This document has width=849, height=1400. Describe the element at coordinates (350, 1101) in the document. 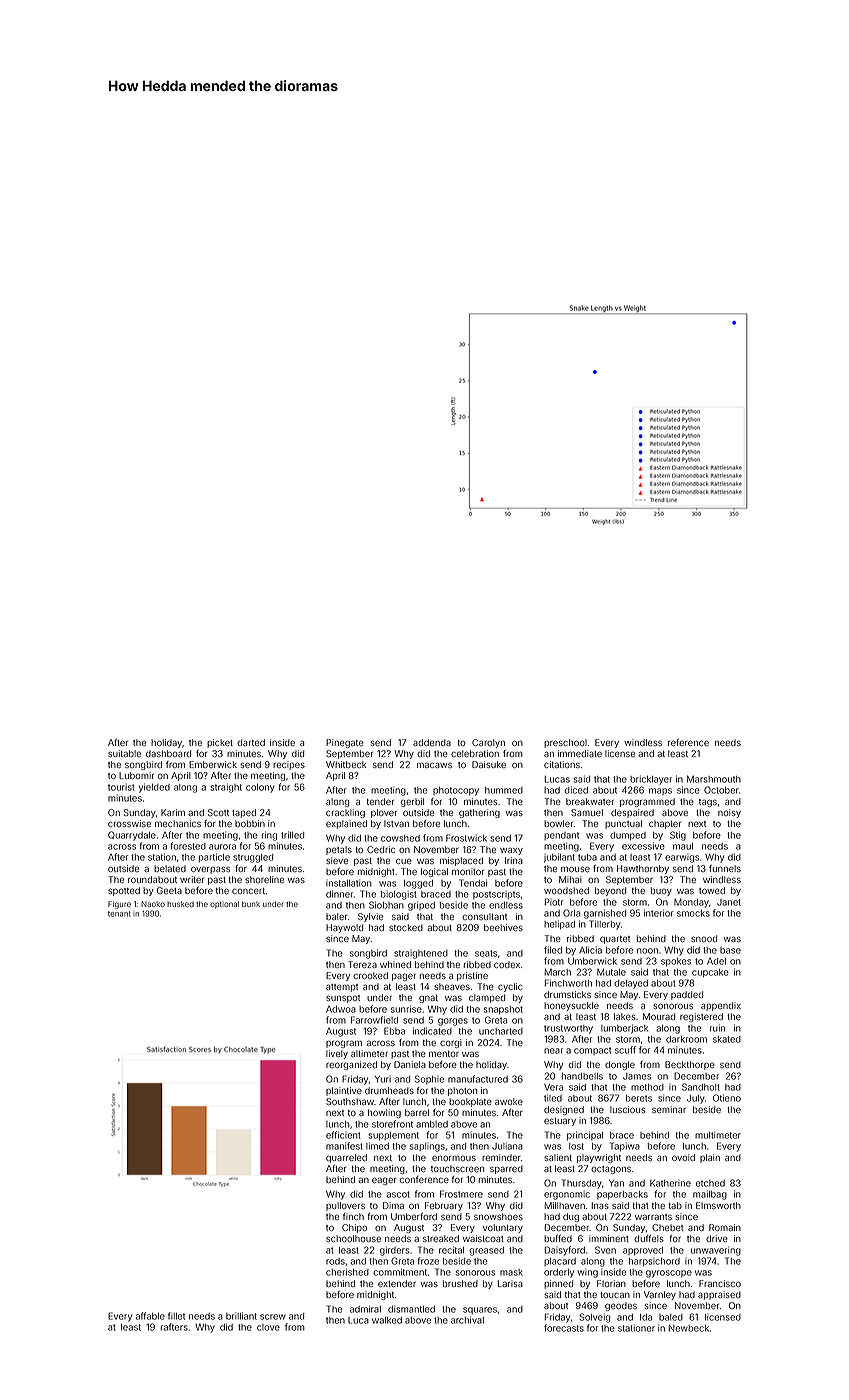

I see `Southshaw` at that location.
